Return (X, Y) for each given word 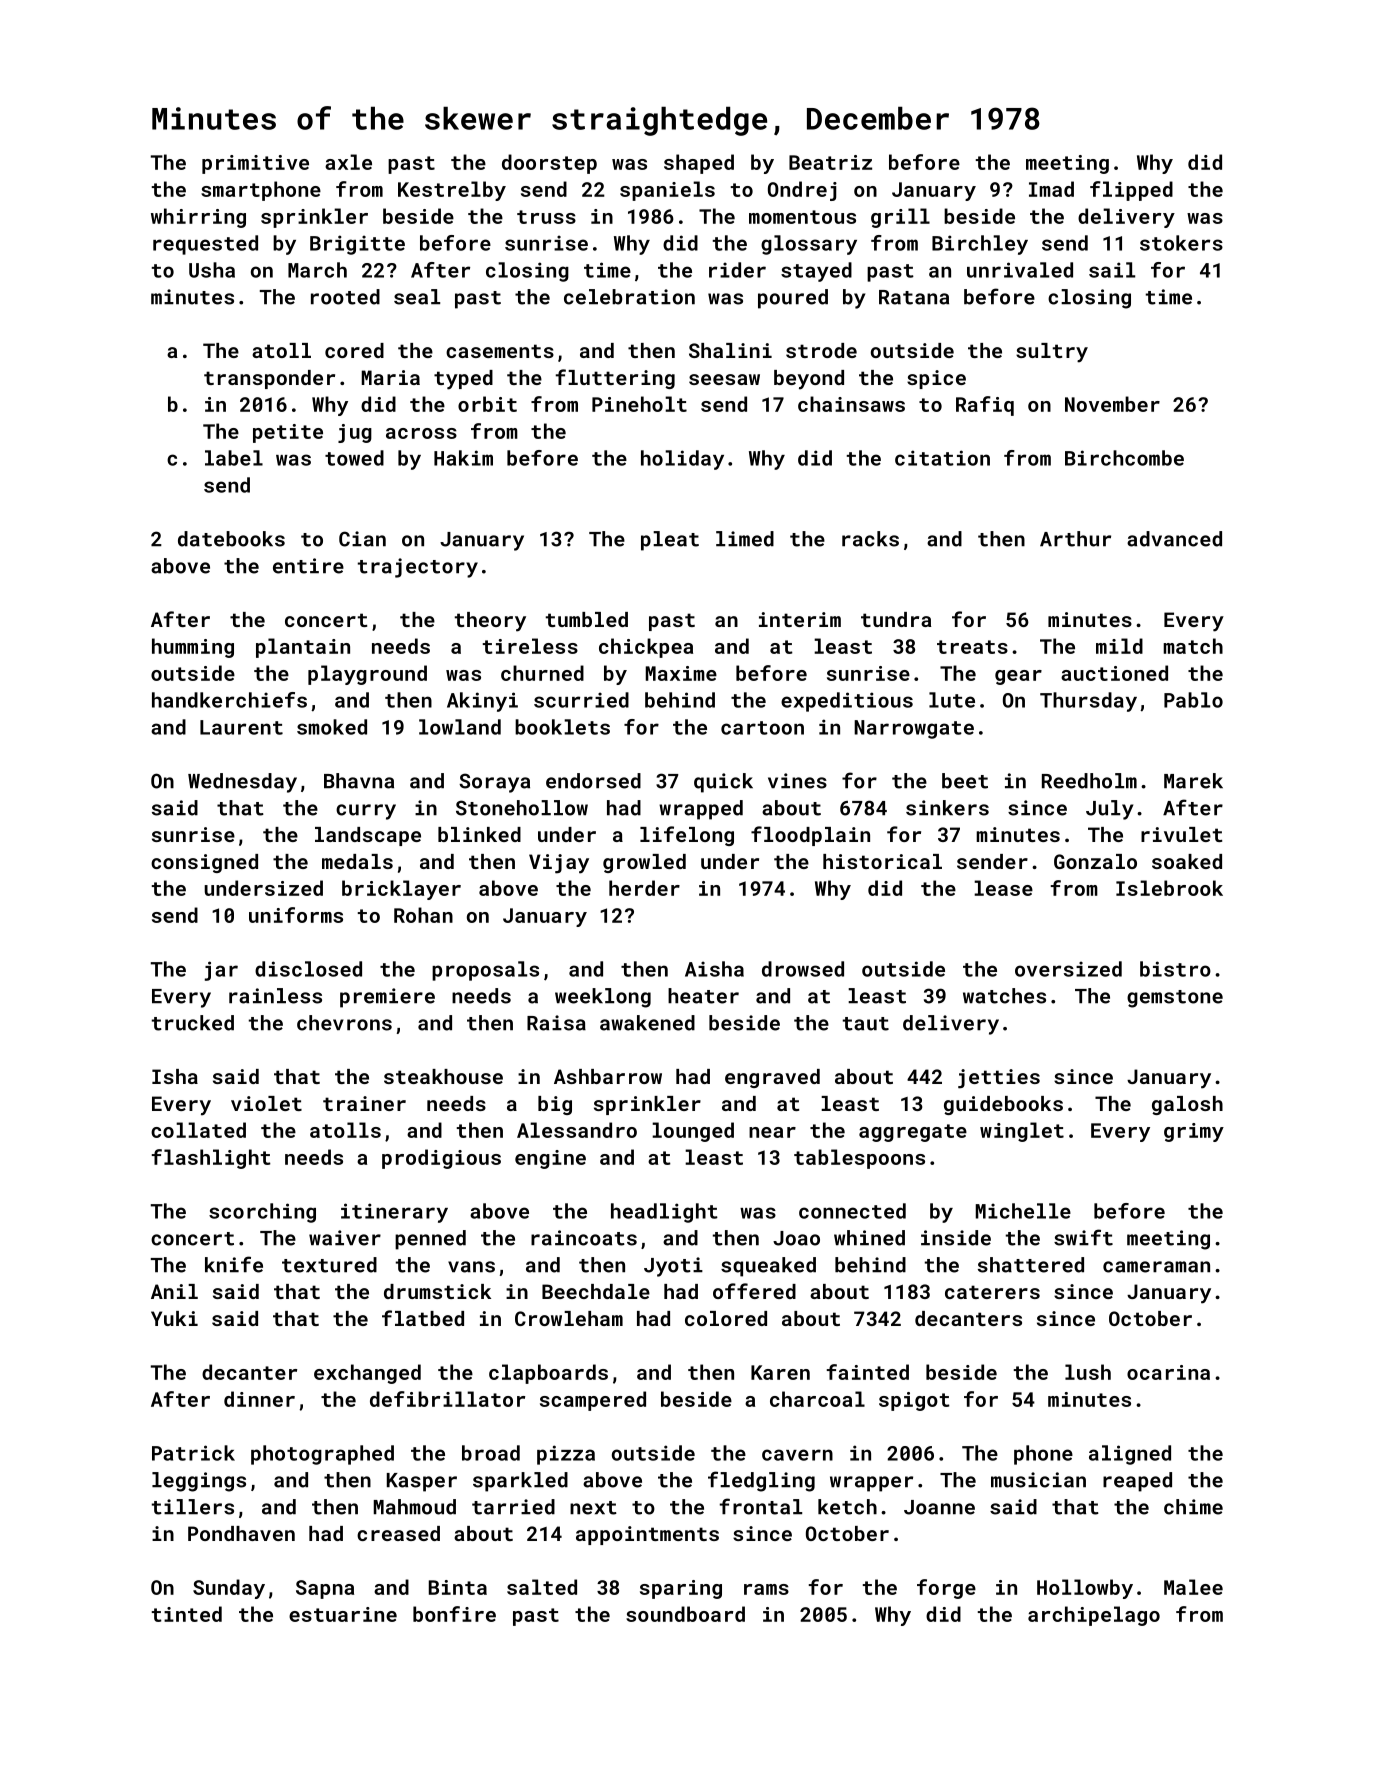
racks (870, 539)
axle (348, 162)
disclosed (308, 969)
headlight (664, 1213)
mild (1119, 646)
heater (703, 996)
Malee (1193, 1587)
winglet (1022, 1132)
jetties (999, 1079)
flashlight (211, 1159)
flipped (1131, 191)
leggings (199, 1482)
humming (193, 648)
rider (737, 270)
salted (542, 1587)
